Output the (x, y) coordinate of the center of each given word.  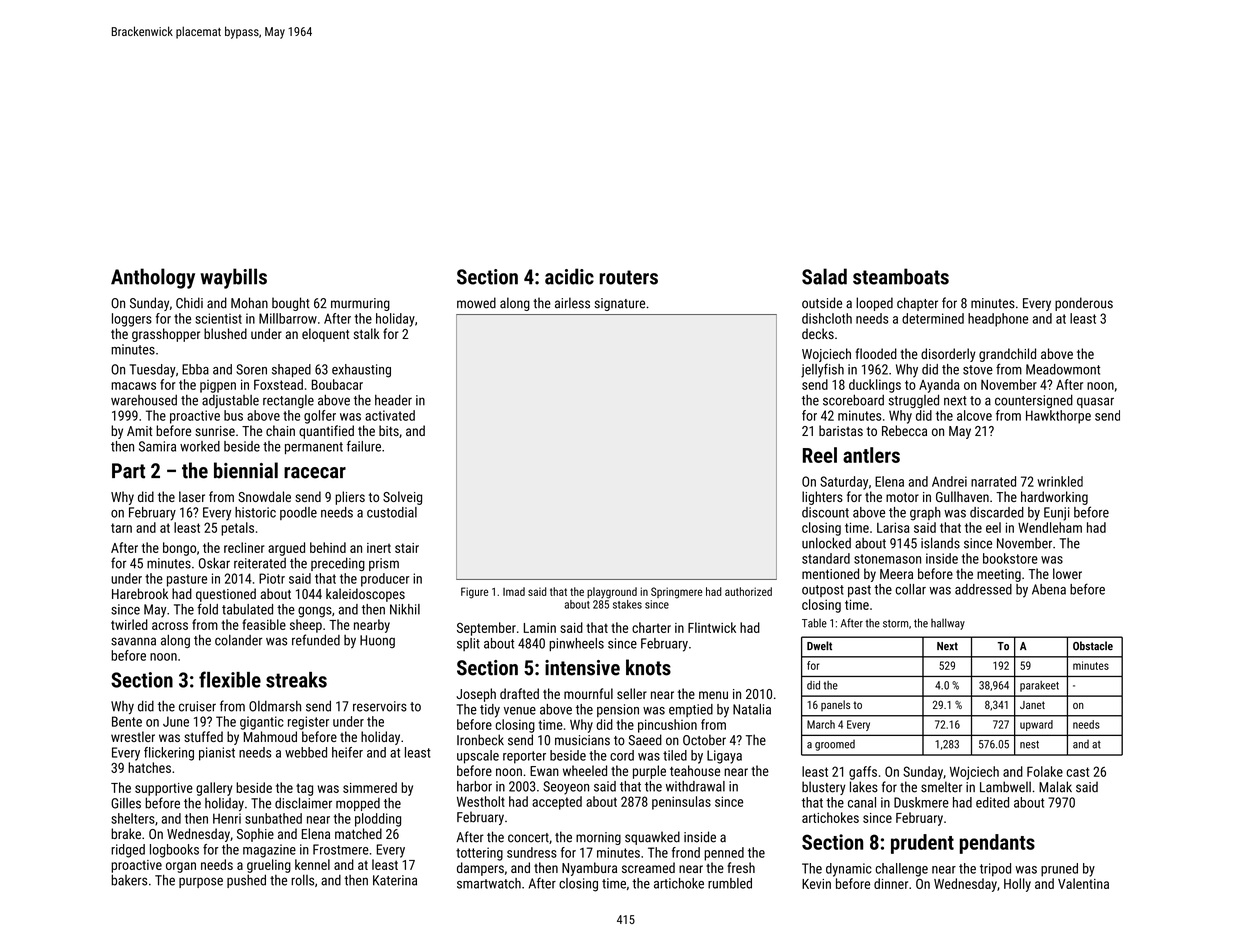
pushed (246, 881)
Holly (1017, 885)
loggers (132, 320)
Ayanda (939, 386)
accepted (557, 803)
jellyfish (822, 371)
